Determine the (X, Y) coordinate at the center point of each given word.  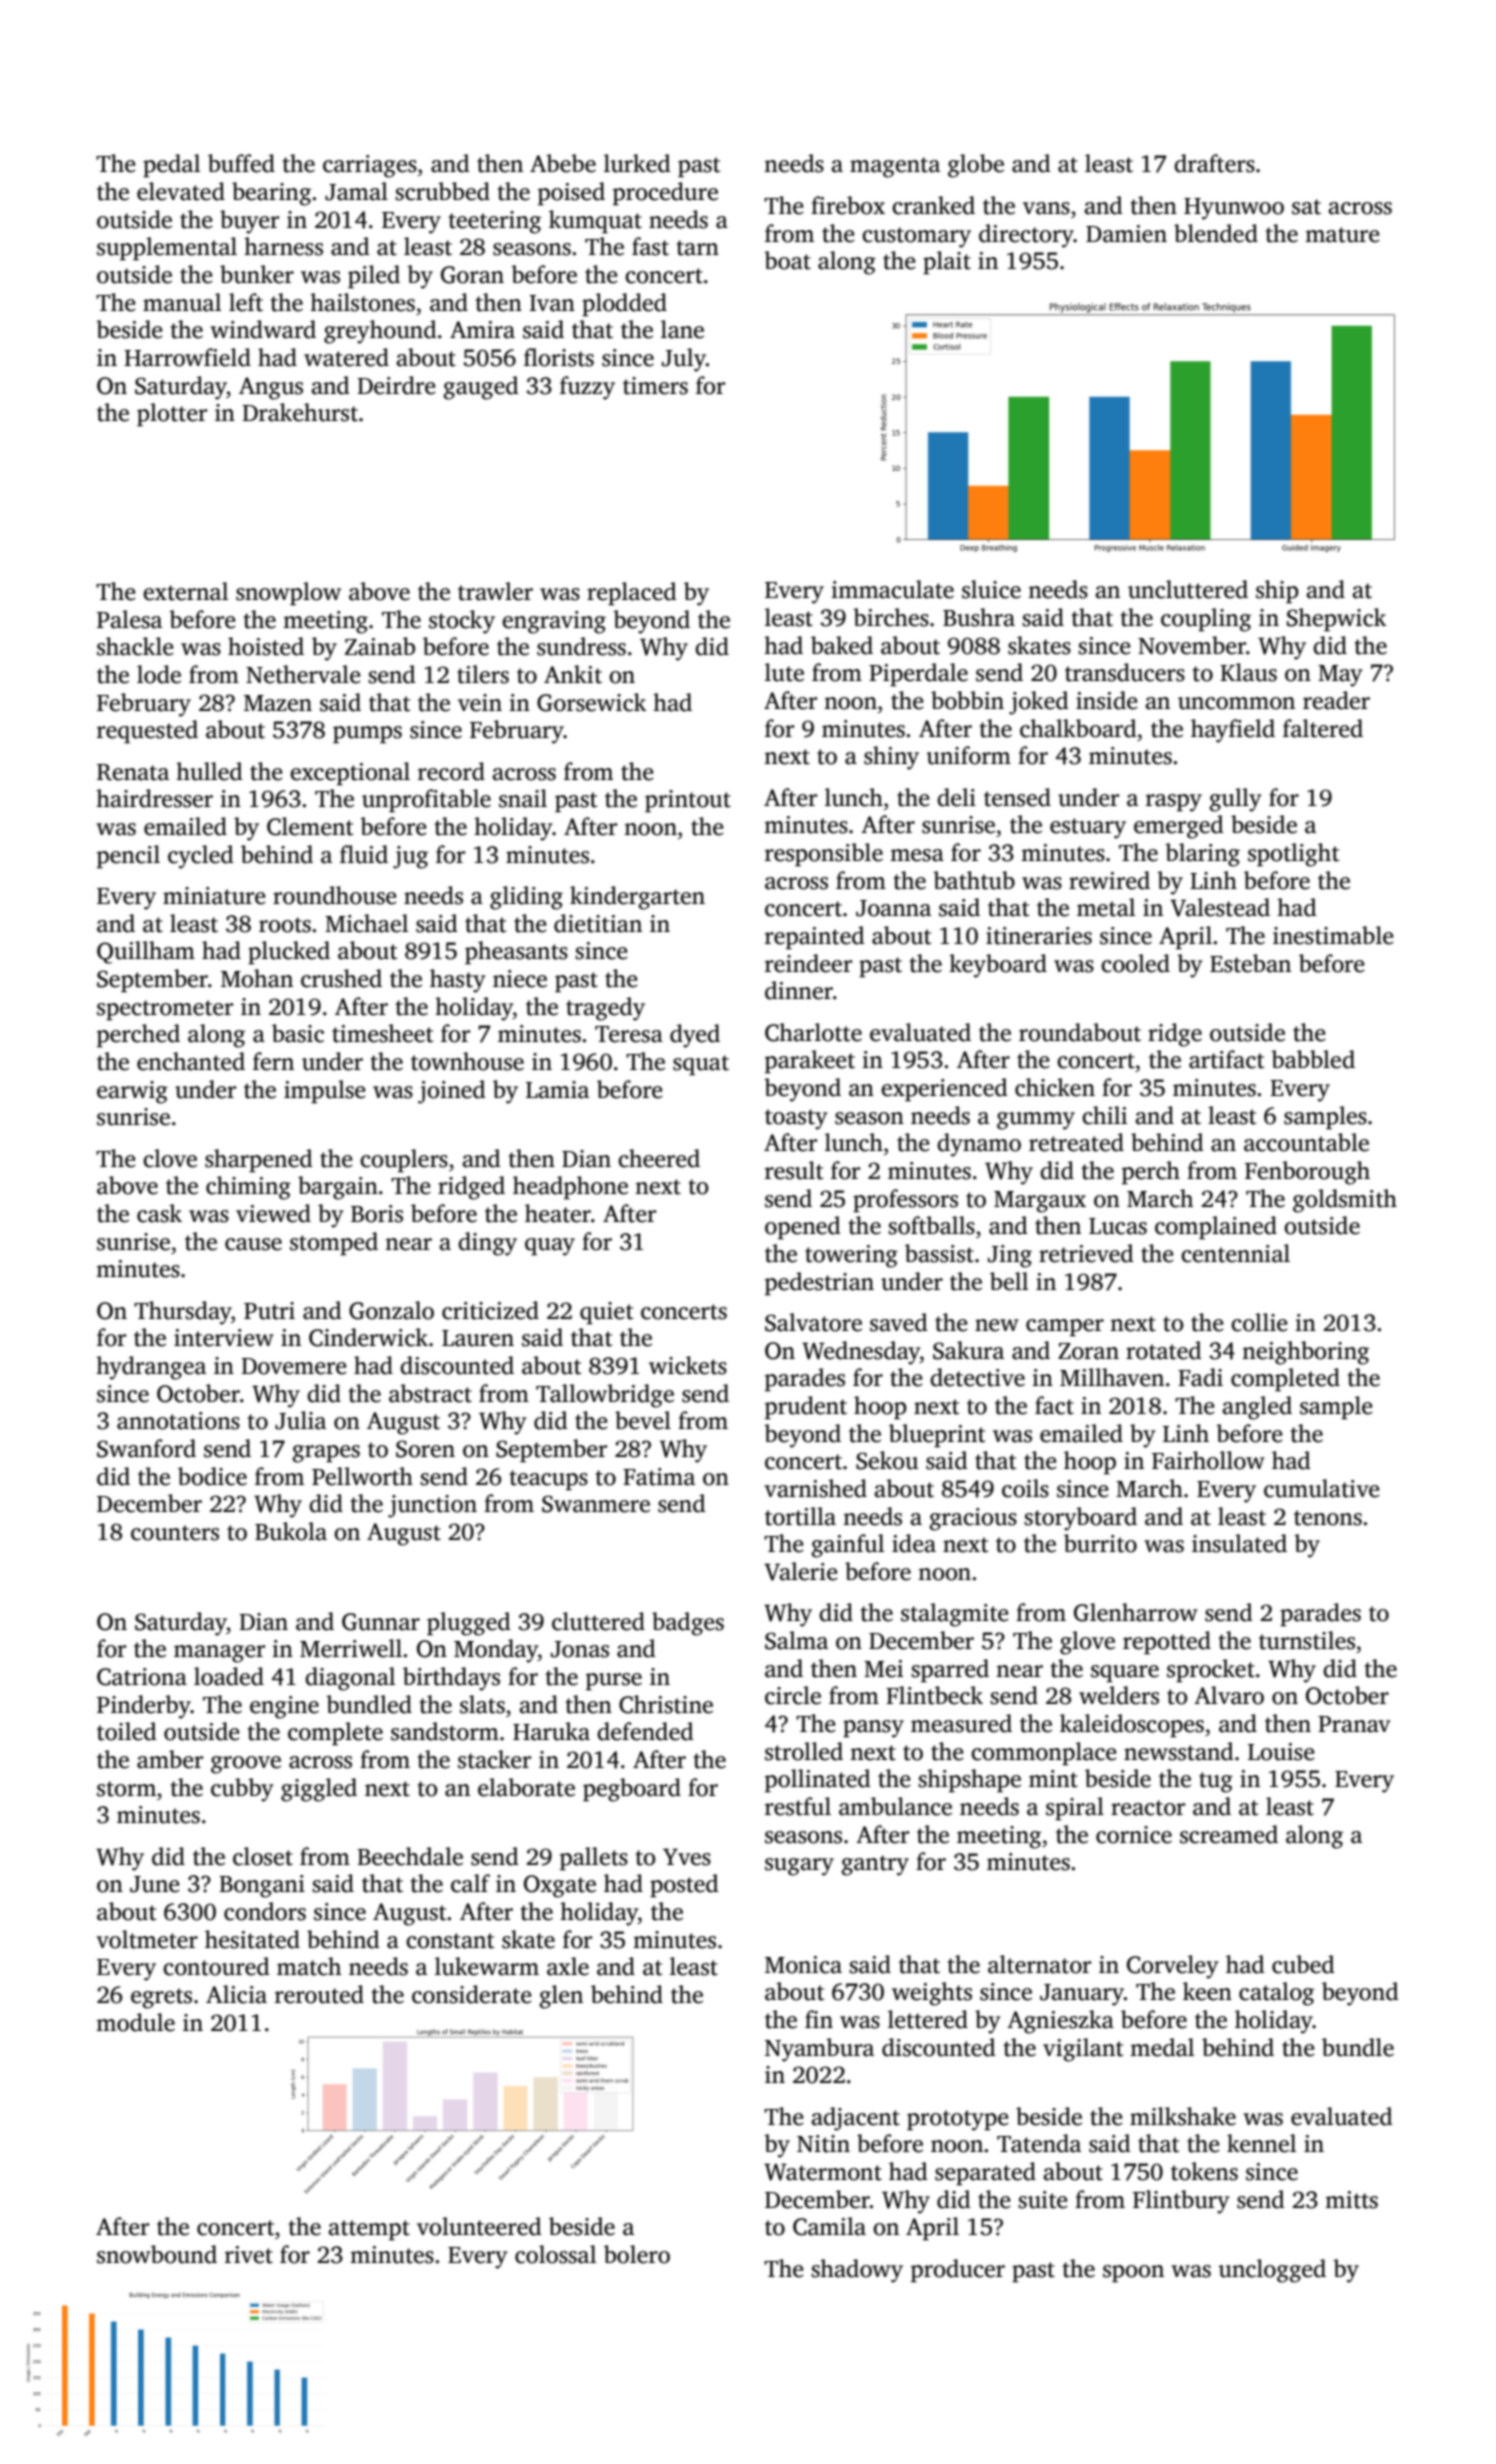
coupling (1206, 620)
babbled (1313, 1059)
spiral (1075, 1809)
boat (787, 260)
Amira (482, 330)
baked (842, 645)
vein (480, 703)
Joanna (893, 908)
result (794, 1170)
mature (1342, 235)
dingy (487, 1244)
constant (450, 1941)
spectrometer (165, 1010)
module (135, 2022)
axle (568, 1966)
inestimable (1333, 935)
